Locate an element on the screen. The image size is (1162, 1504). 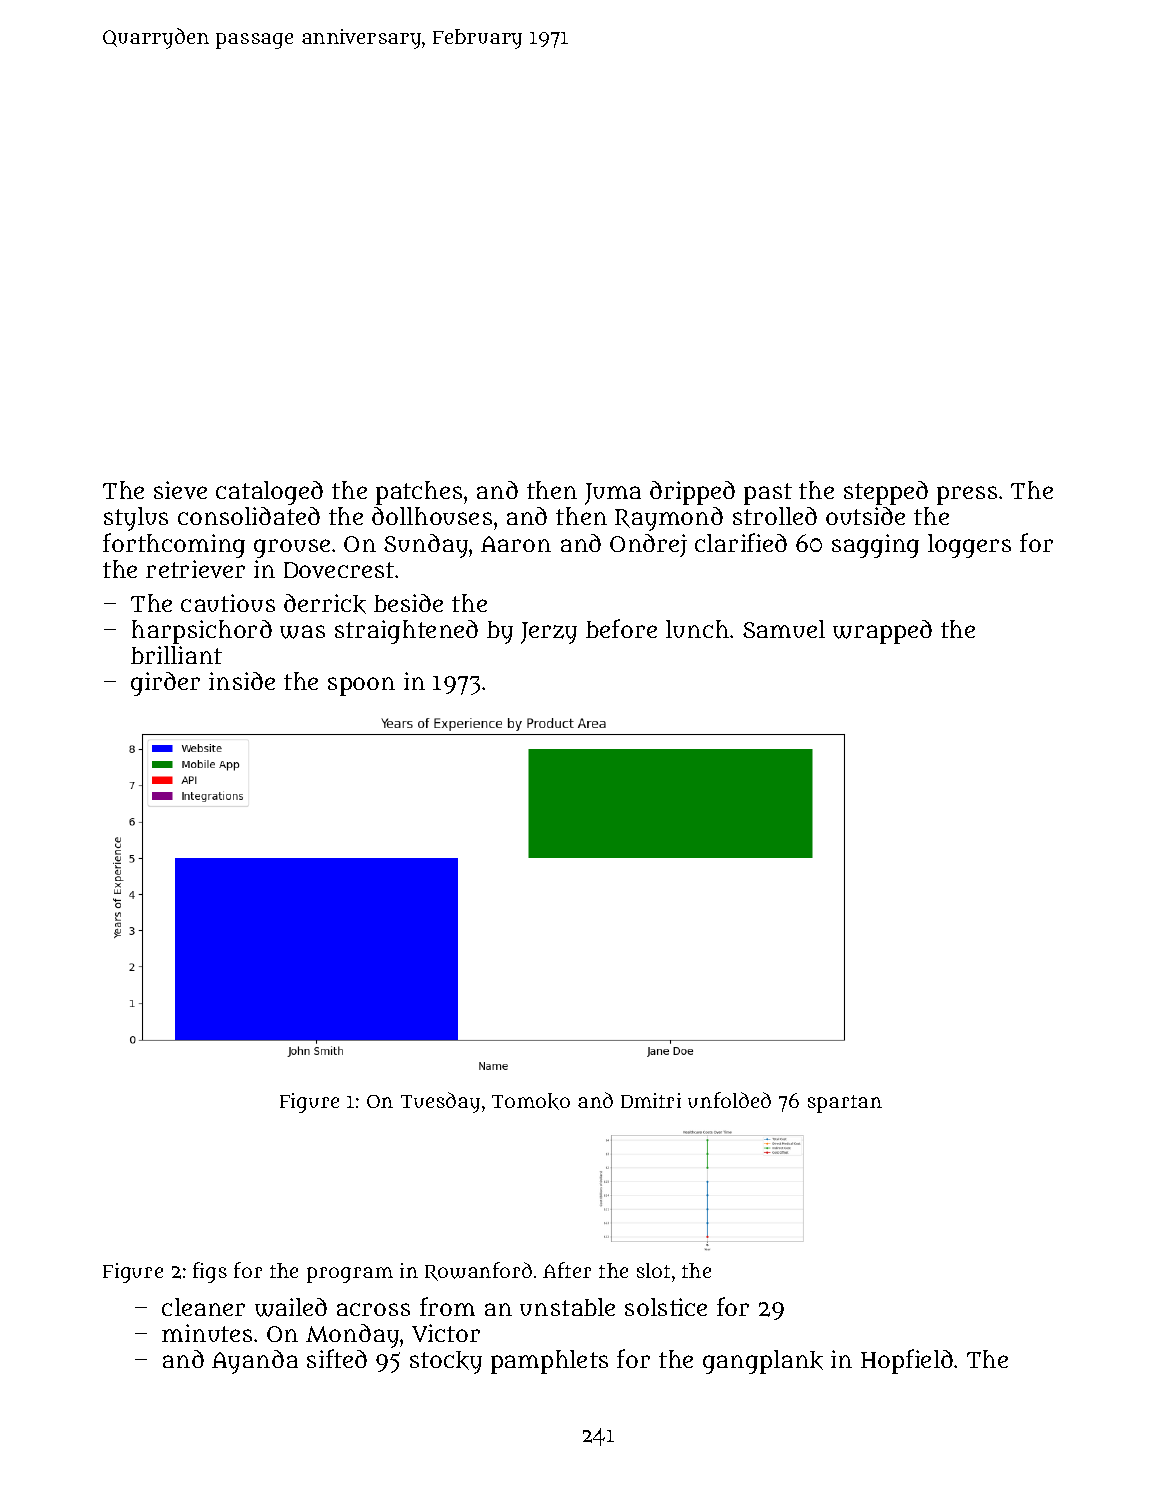
patches is located at coordinates (419, 493).
